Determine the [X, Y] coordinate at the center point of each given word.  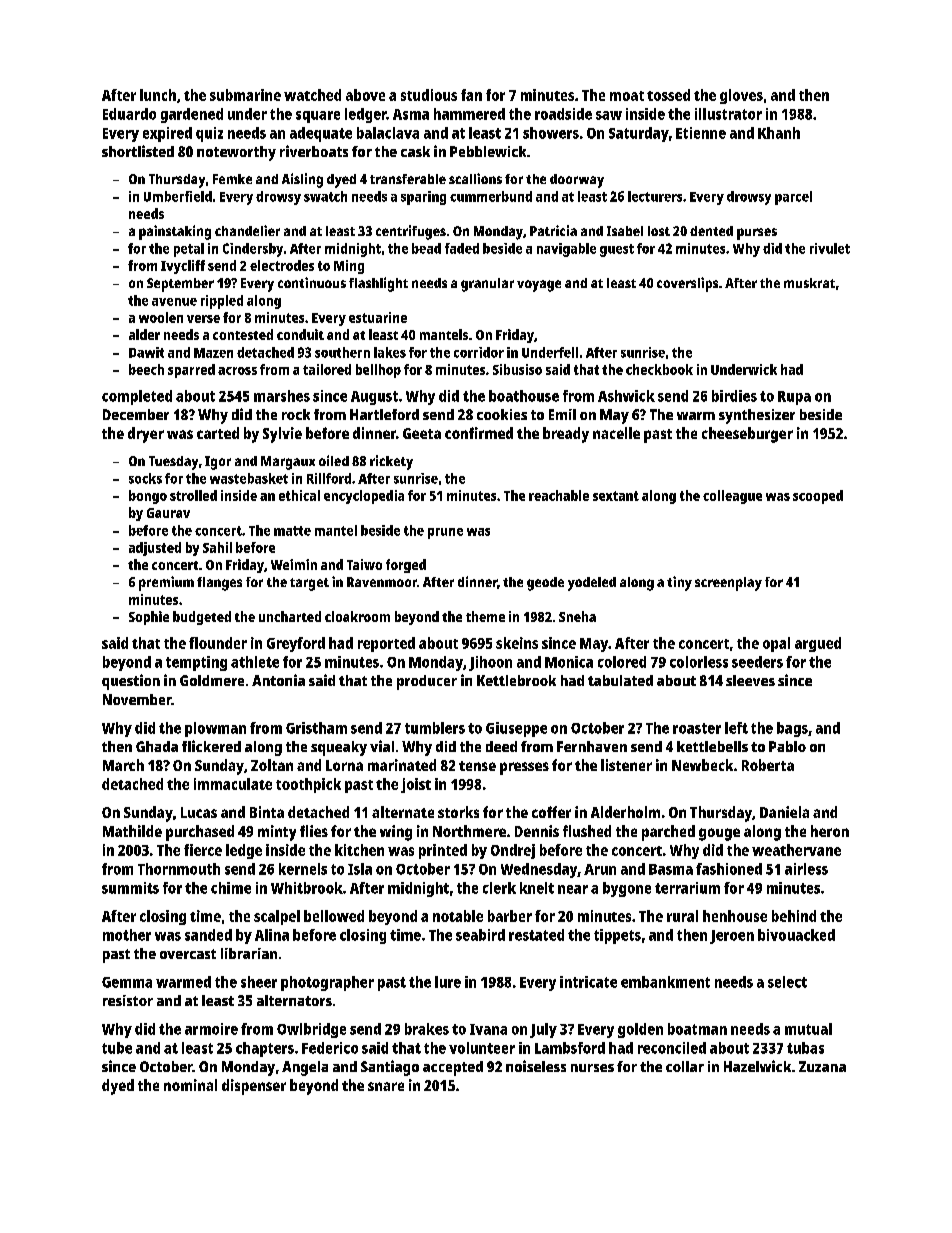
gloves [741, 96]
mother [127, 935]
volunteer [482, 1048]
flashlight [378, 284]
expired [167, 134]
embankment [665, 982]
